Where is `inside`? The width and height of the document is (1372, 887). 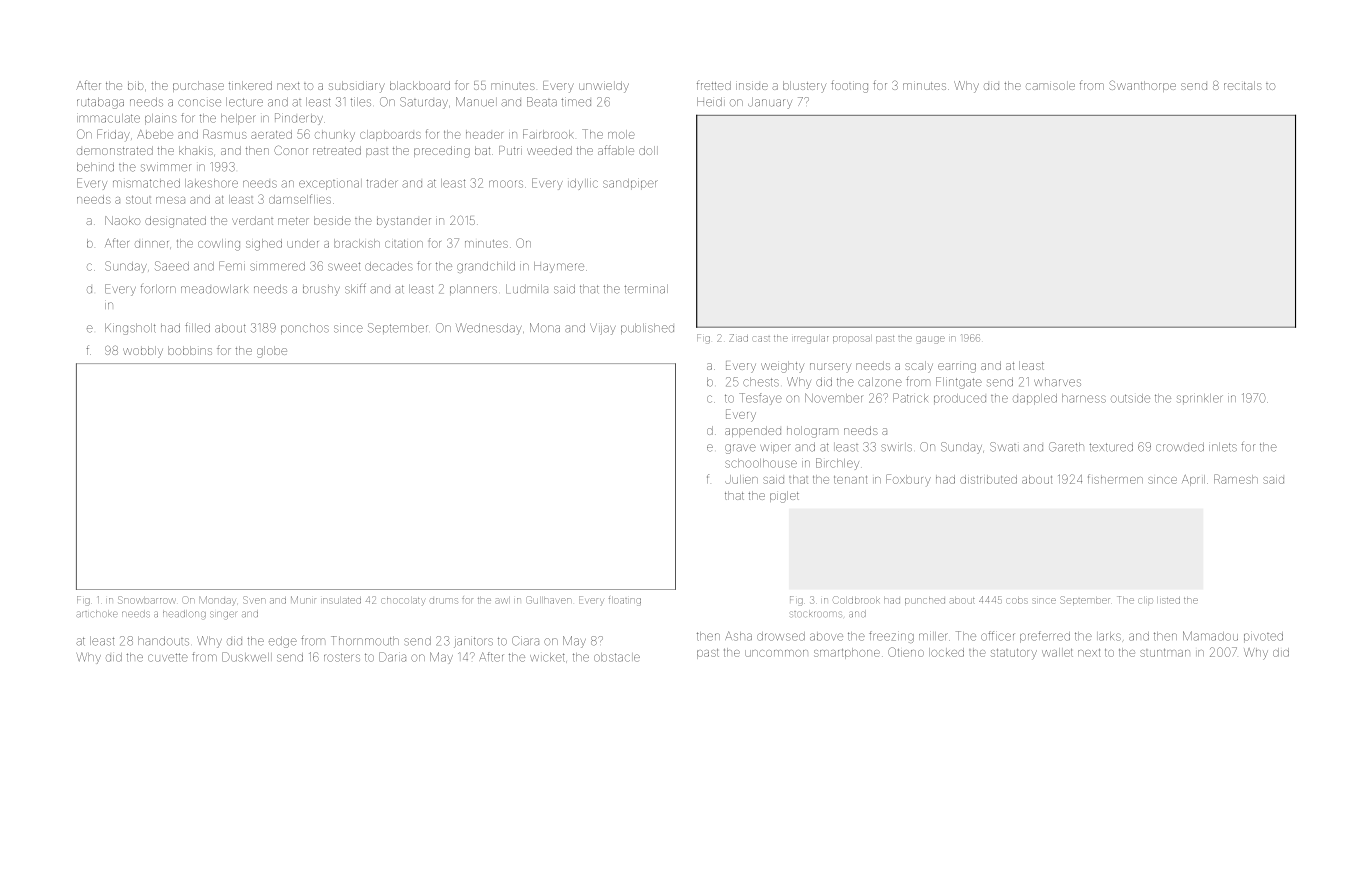
inside is located at coordinates (752, 85).
